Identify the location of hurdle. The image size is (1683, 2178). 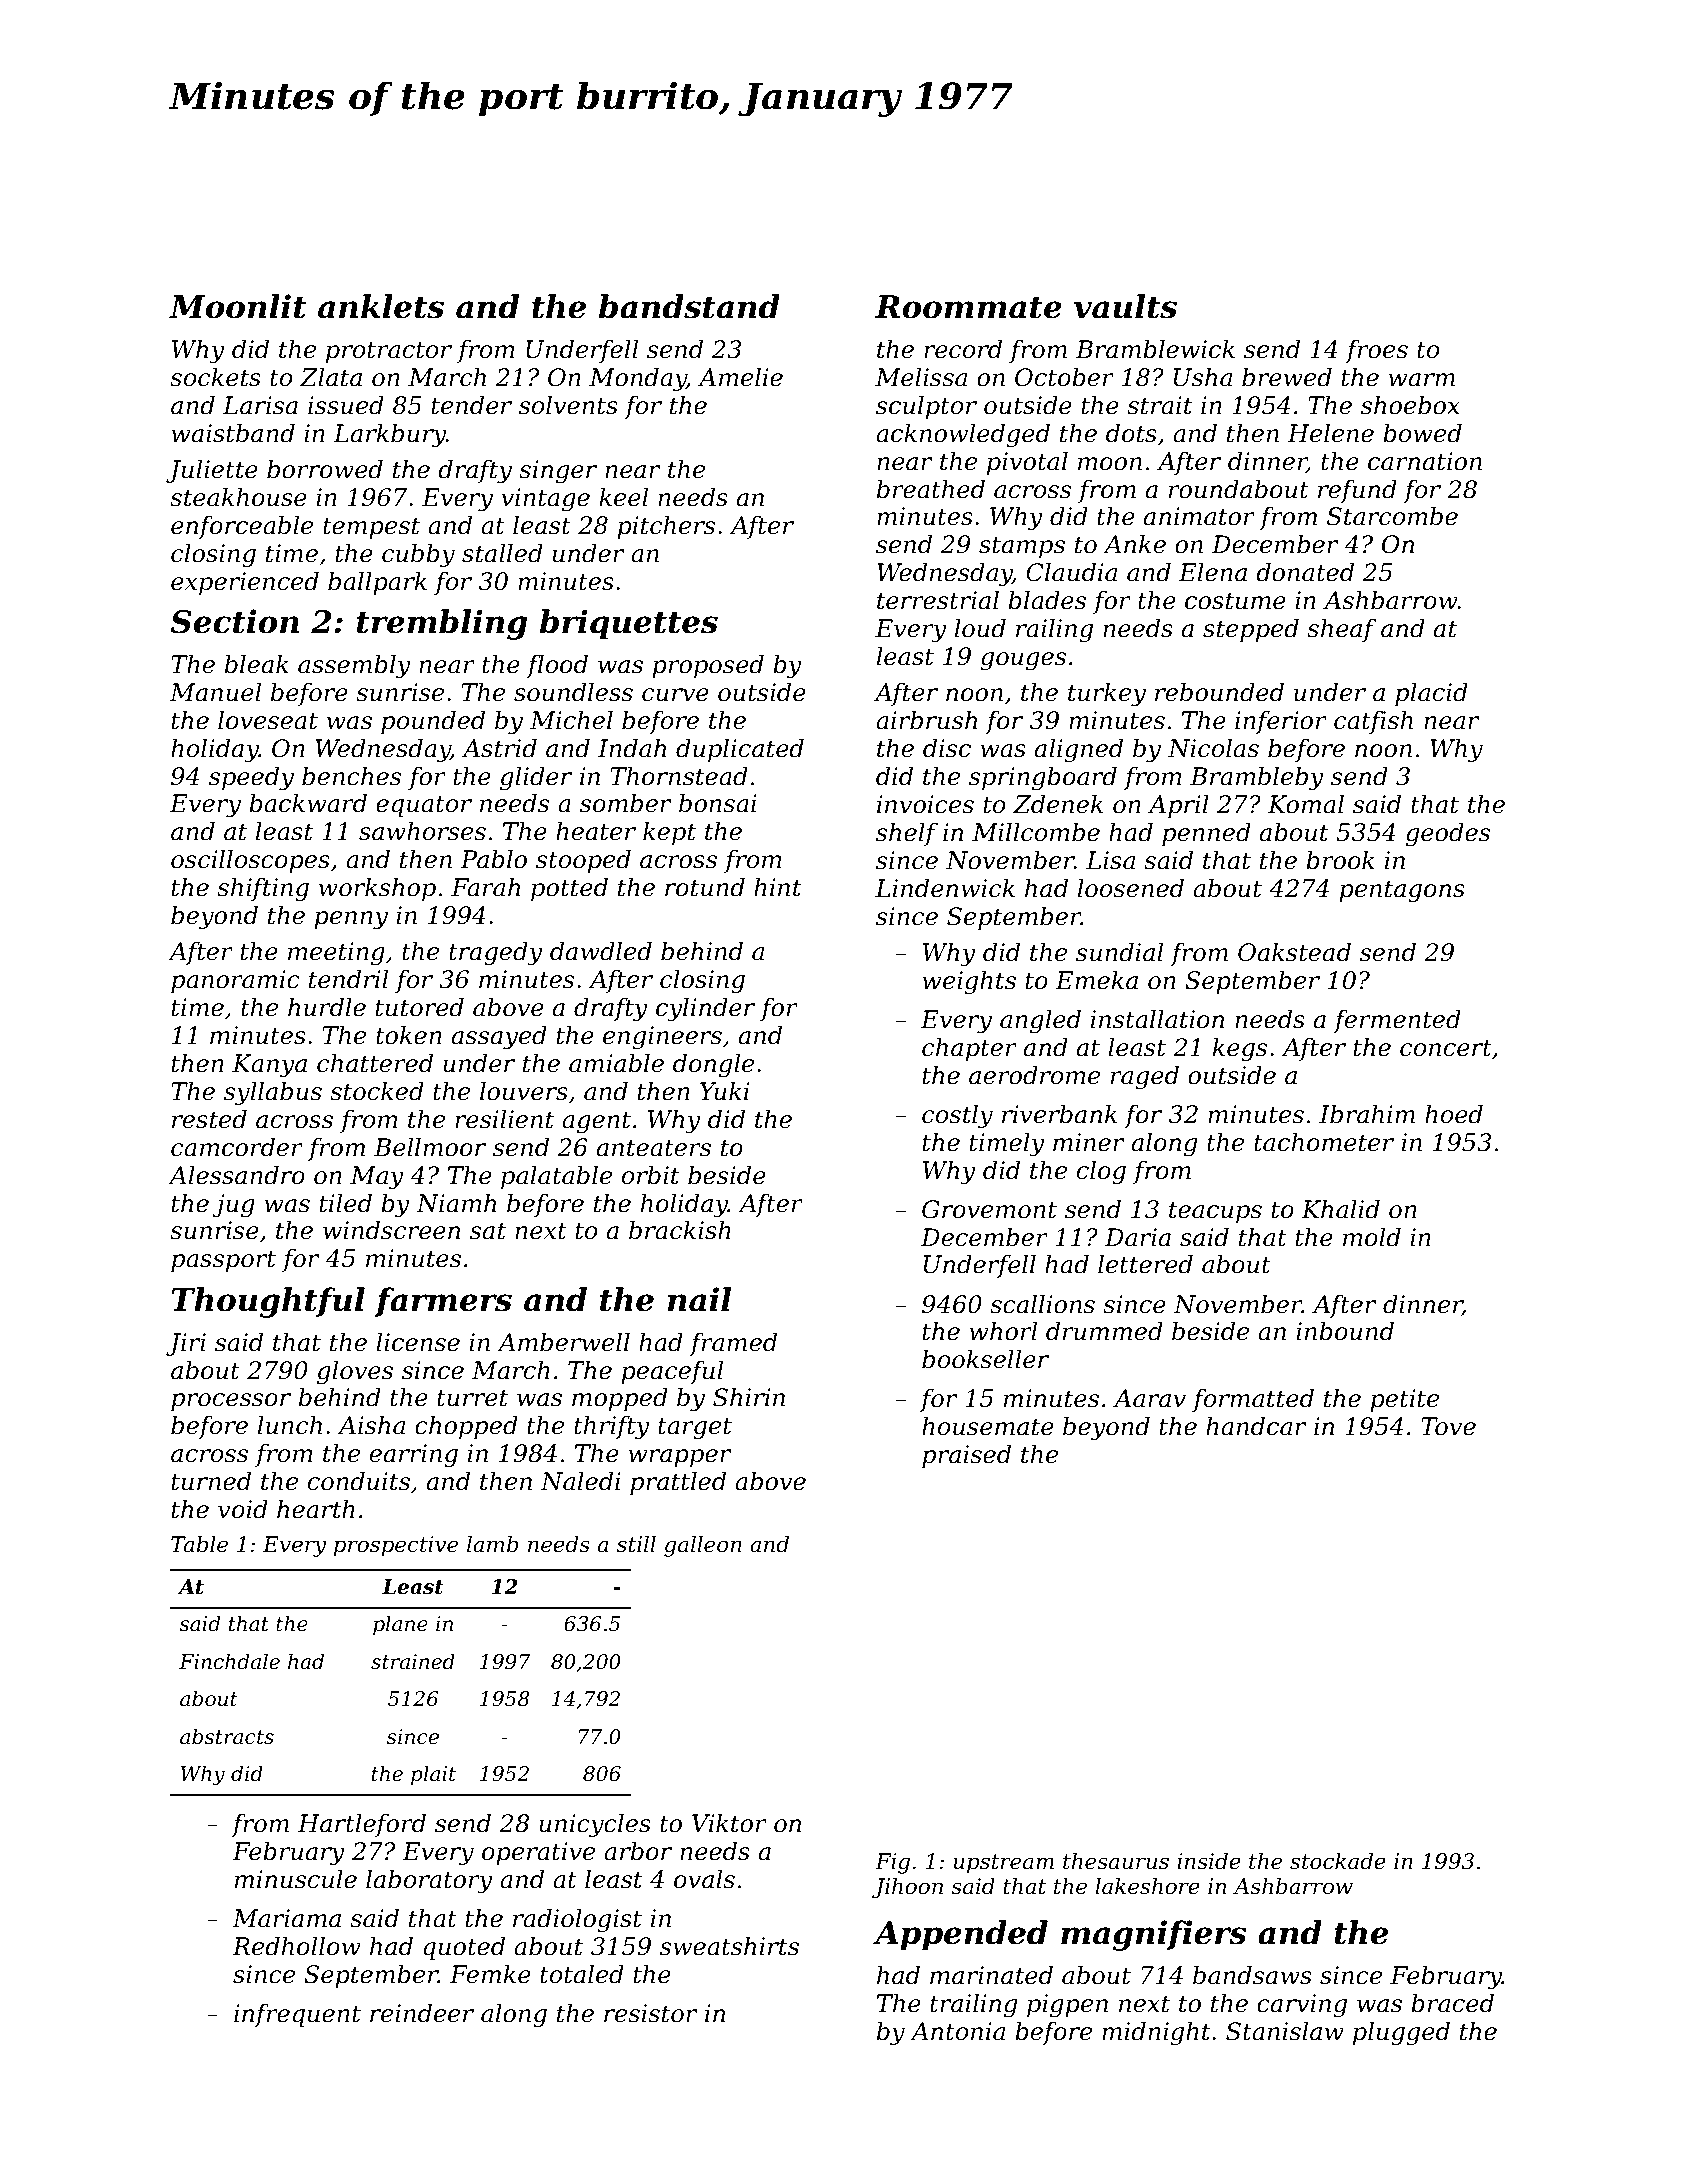
(327, 1007).
